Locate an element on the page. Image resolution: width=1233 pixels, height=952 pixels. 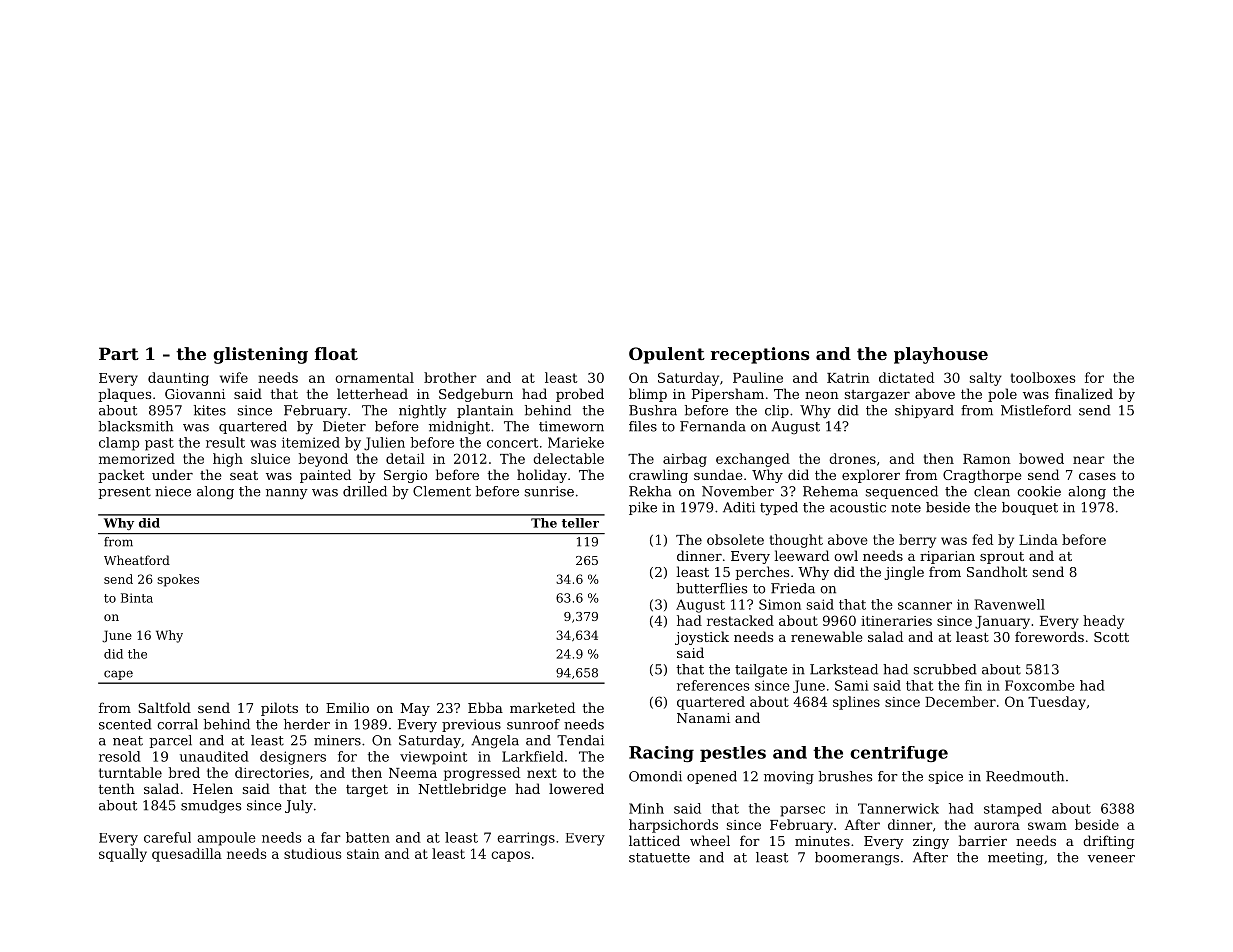
Reedmouth is located at coordinates (1025, 776).
